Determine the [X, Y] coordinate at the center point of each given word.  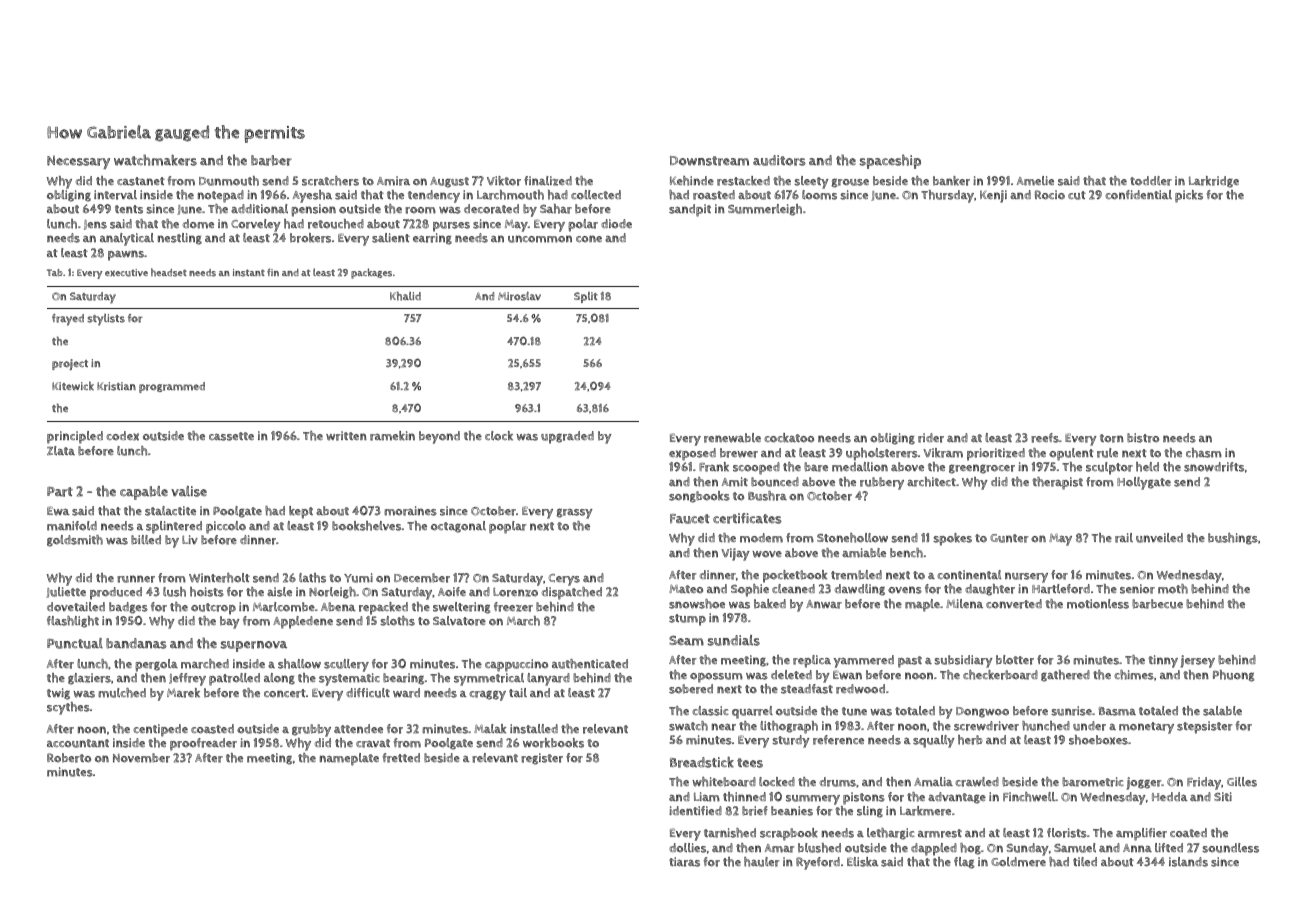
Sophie [750, 590]
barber [271, 160]
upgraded [567, 437]
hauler [762, 862]
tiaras [684, 862]
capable [144, 493]
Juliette [66, 592]
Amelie [1035, 181]
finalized [548, 181]
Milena [964, 603]
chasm [1204, 453]
